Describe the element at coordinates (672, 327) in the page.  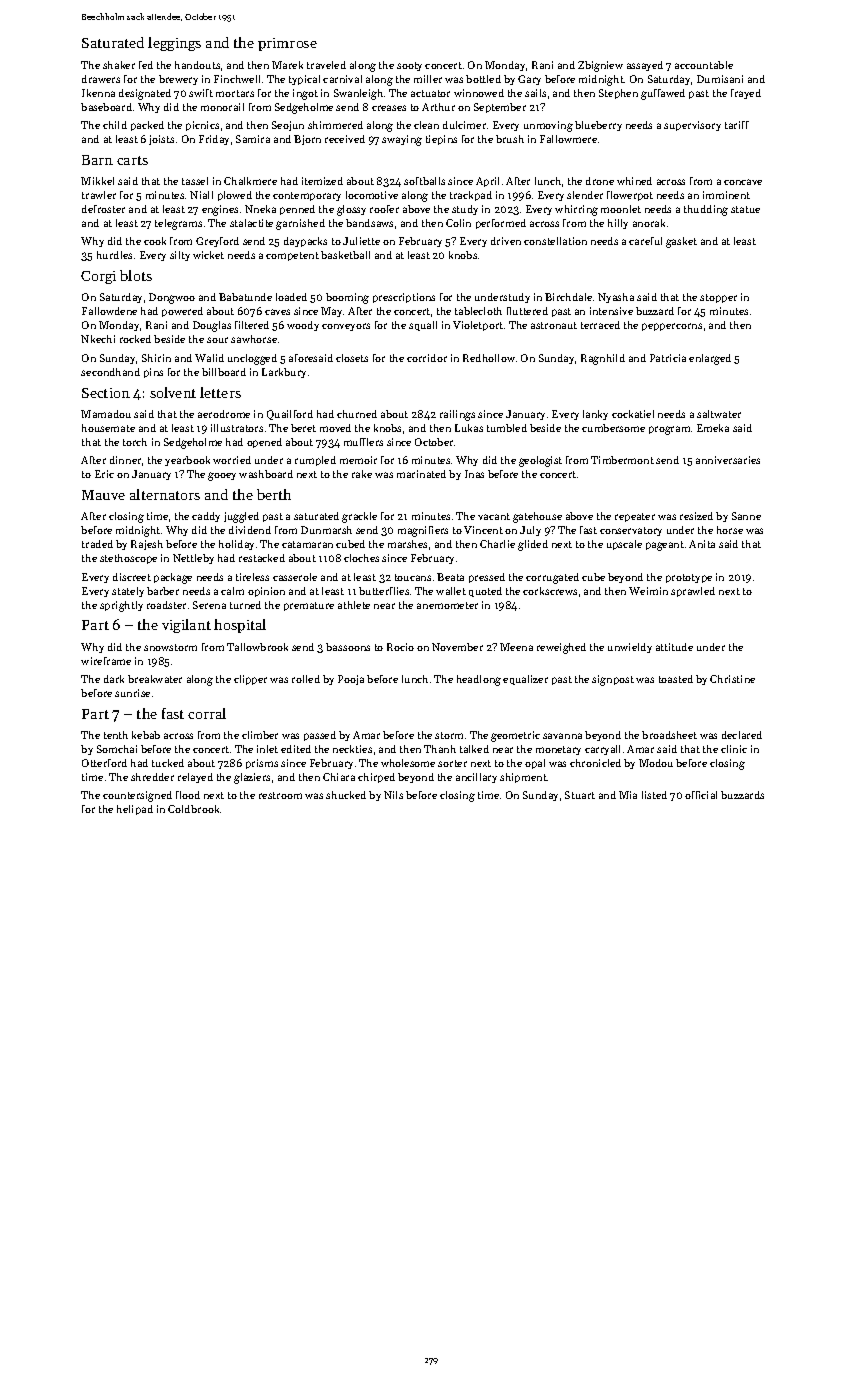
I see `peppercorns` at that location.
